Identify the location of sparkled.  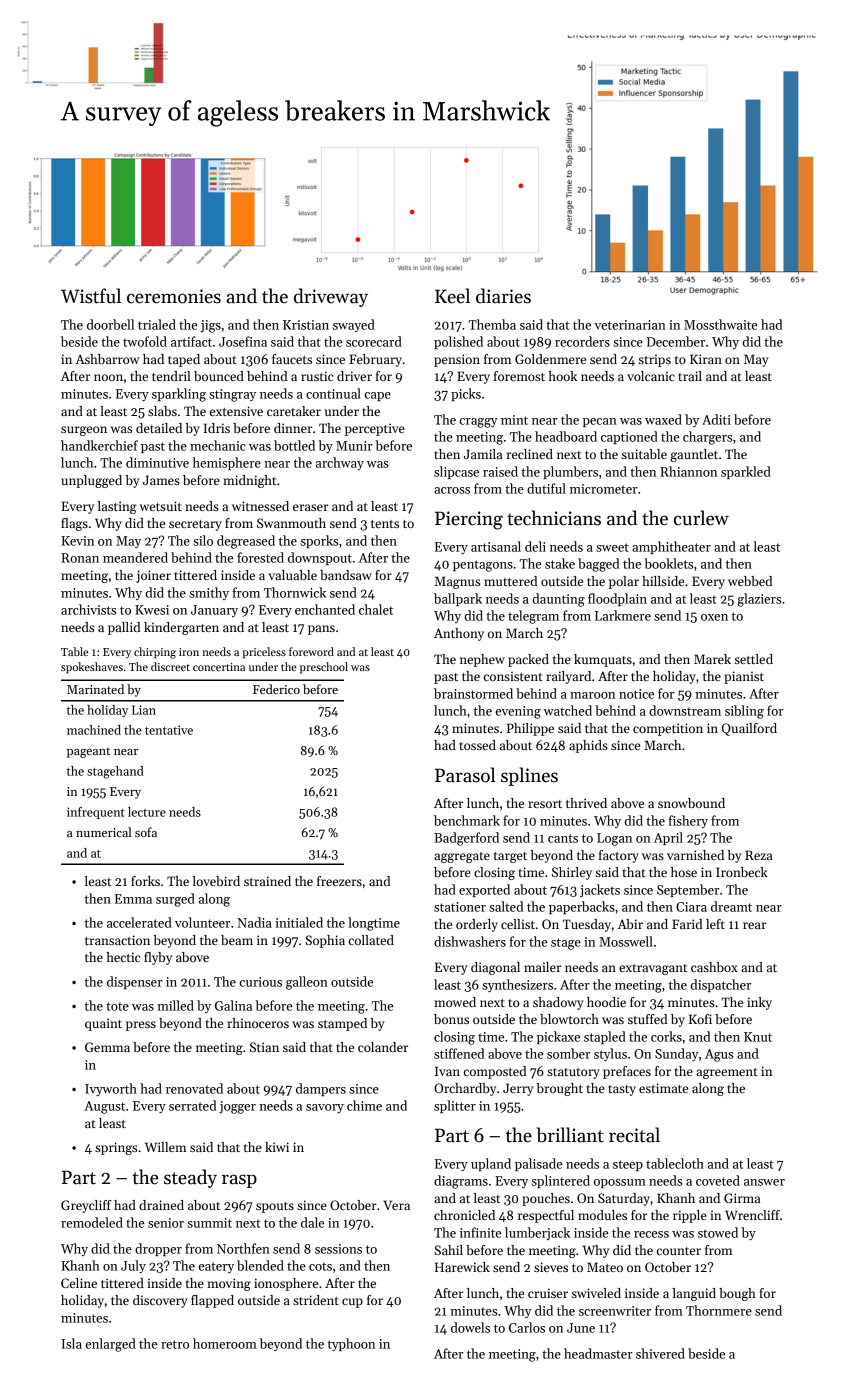
(746, 472).
